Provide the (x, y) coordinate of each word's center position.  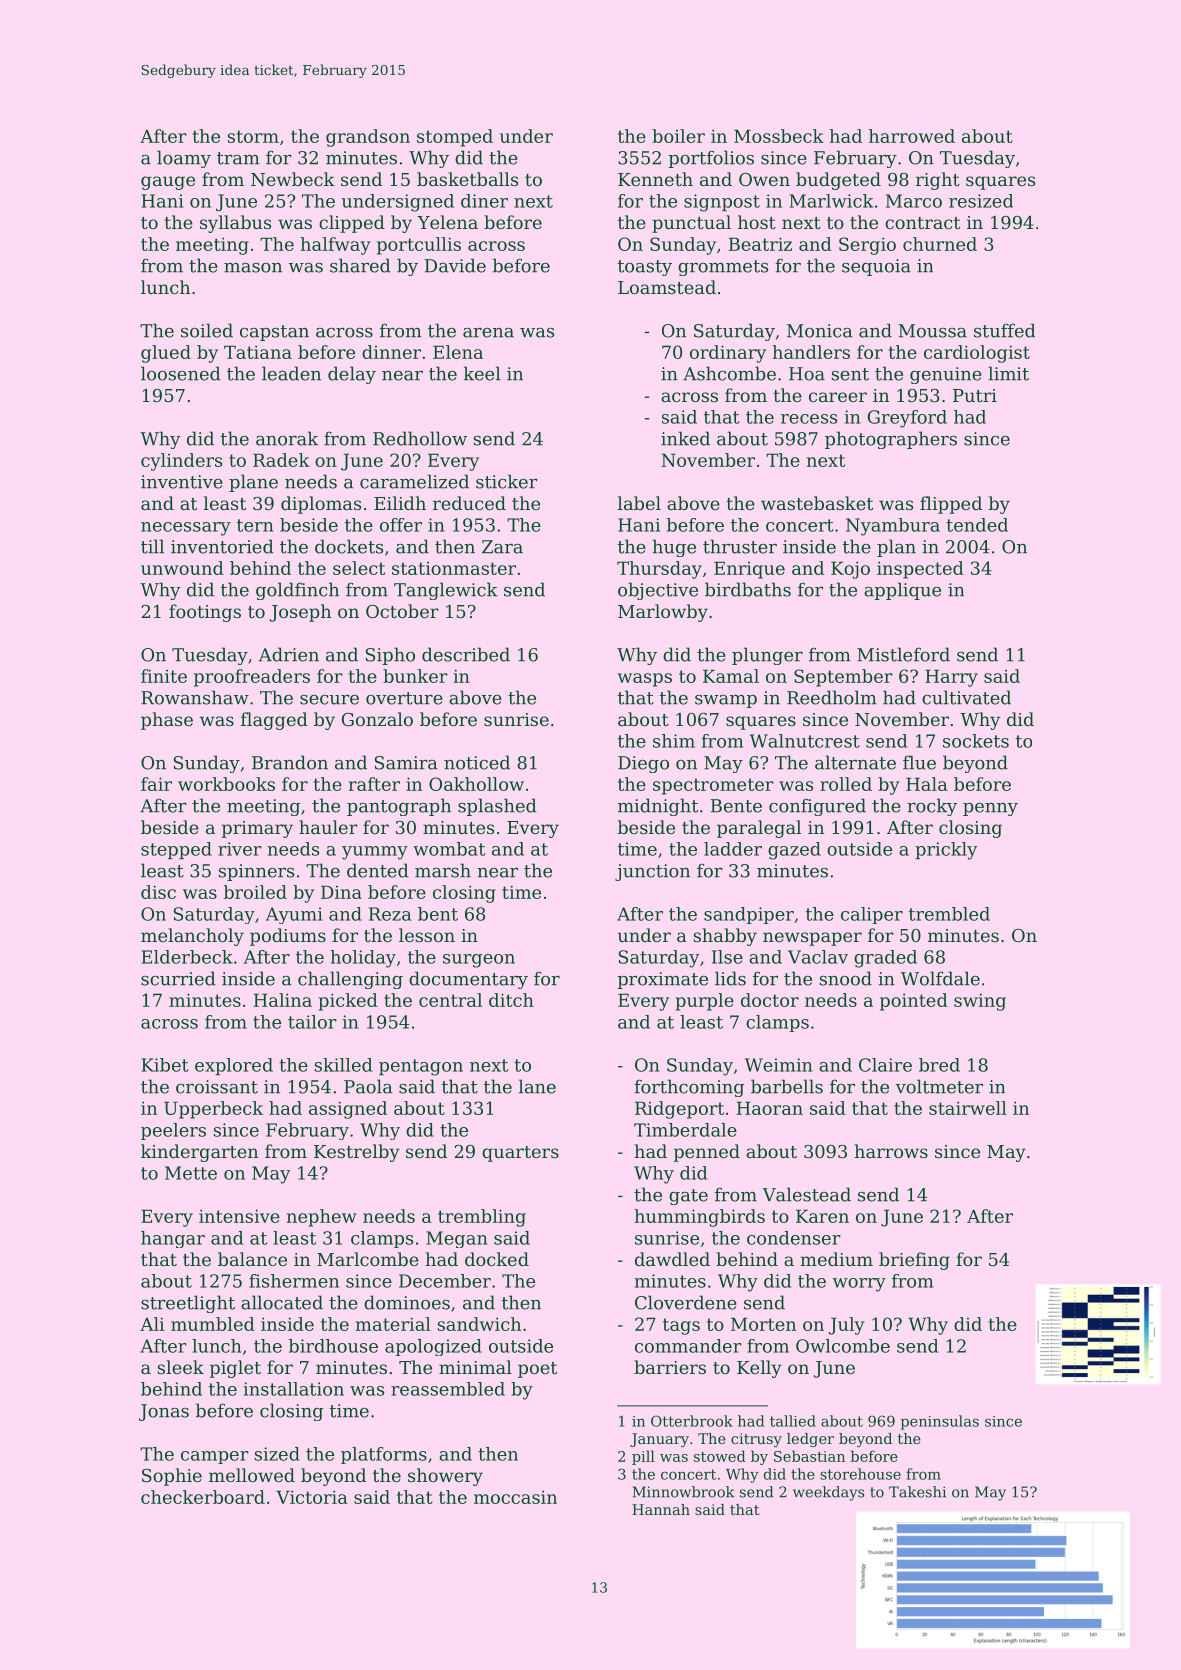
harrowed (912, 136)
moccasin (515, 1497)
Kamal (731, 676)
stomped (455, 138)
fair (156, 784)
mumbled (213, 1324)
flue (919, 762)
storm (253, 136)
